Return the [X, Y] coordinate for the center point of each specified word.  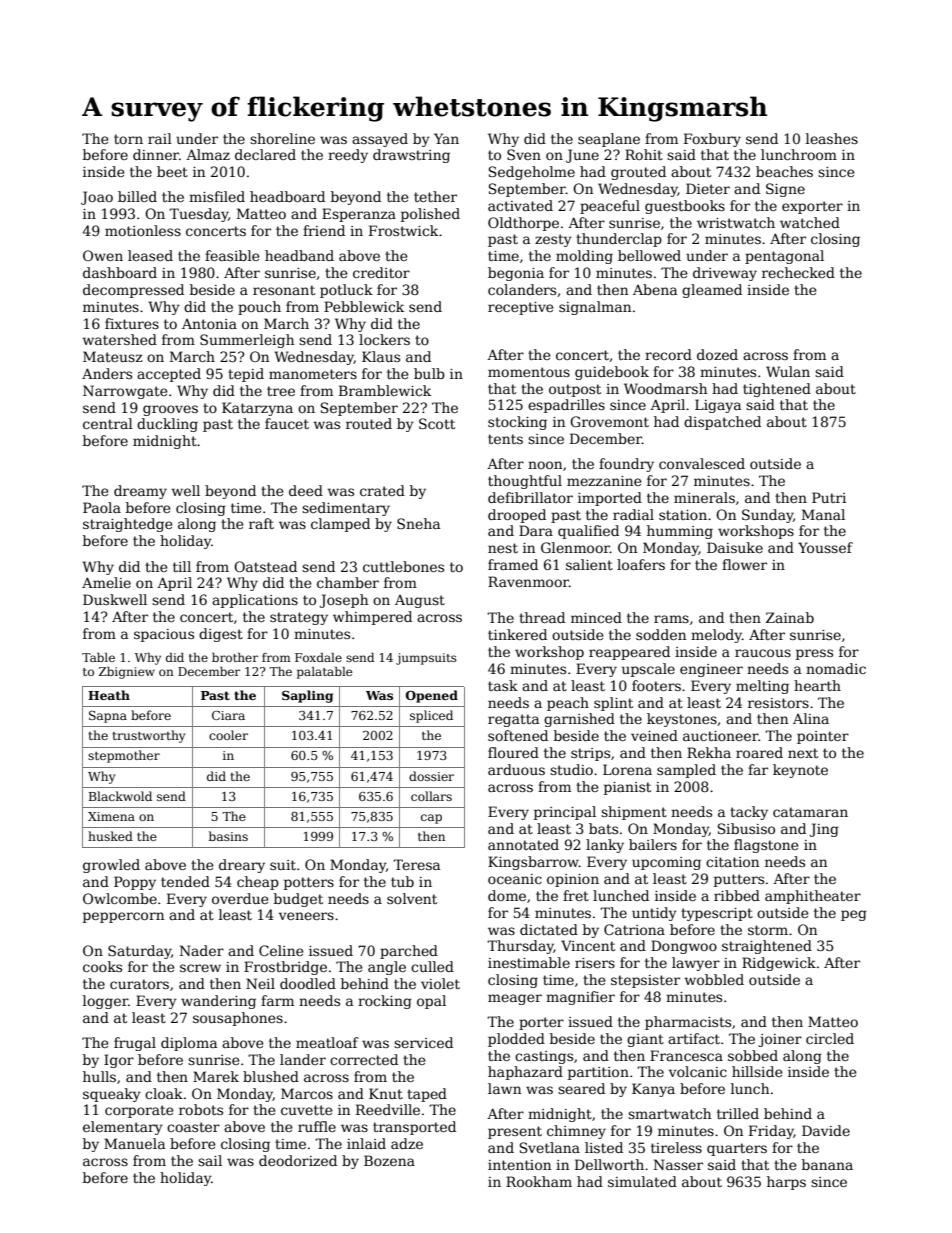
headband [299, 255]
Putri [829, 497]
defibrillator [530, 497]
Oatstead [265, 566]
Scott [437, 423]
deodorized [298, 1160]
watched [810, 222]
